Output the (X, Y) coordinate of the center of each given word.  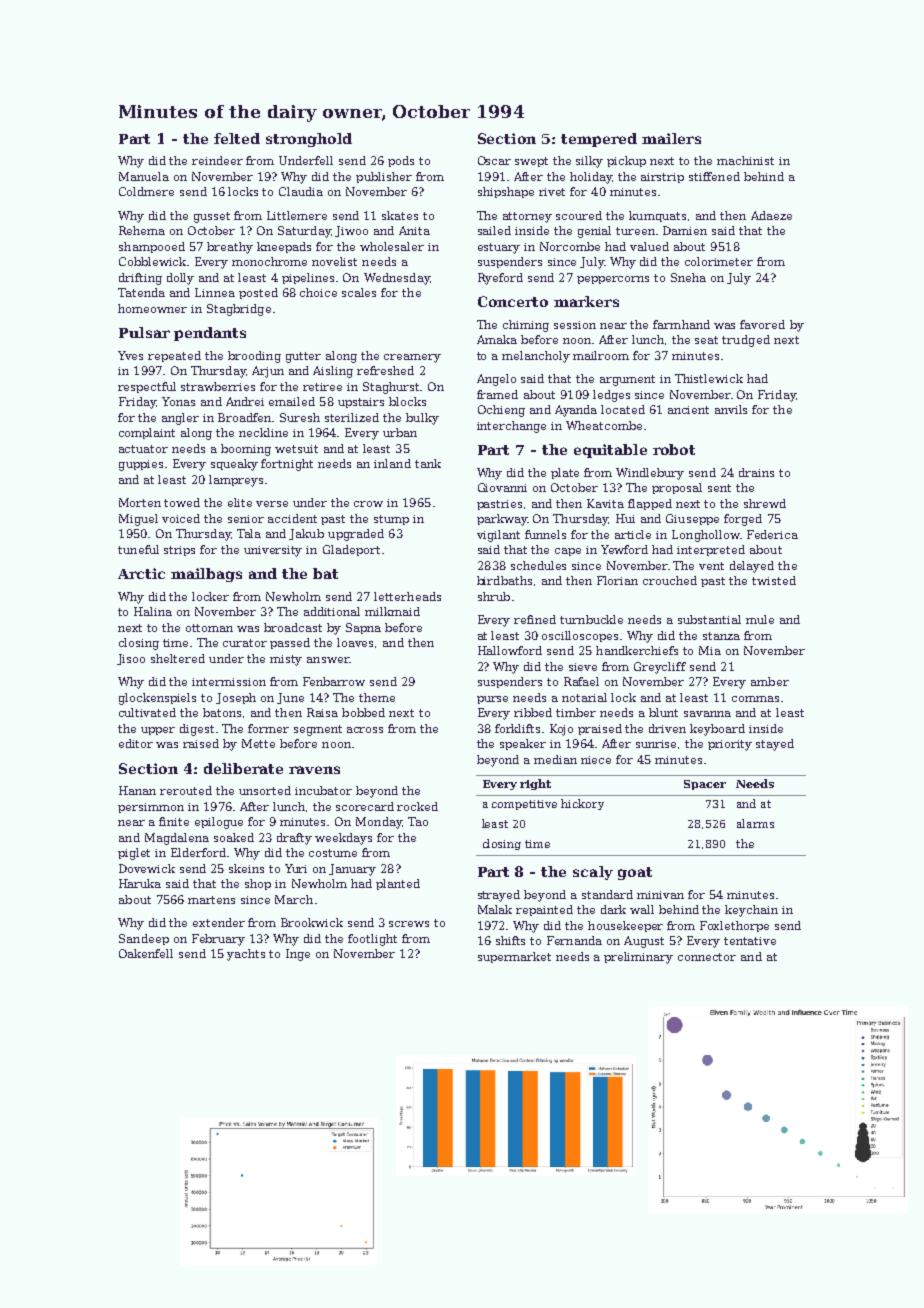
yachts (246, 955)
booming (246, 450)
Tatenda (141, 292)
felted (237, 138)
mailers (671, 138)
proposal (677, 488)
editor (136, 743)
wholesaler (392, 246)
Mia (710, 650)
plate (565, 473)
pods (401, 161)
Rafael (581, 681)
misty (286, 660)
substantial (709, 619)
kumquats (657, 216)
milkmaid (392, 611)
